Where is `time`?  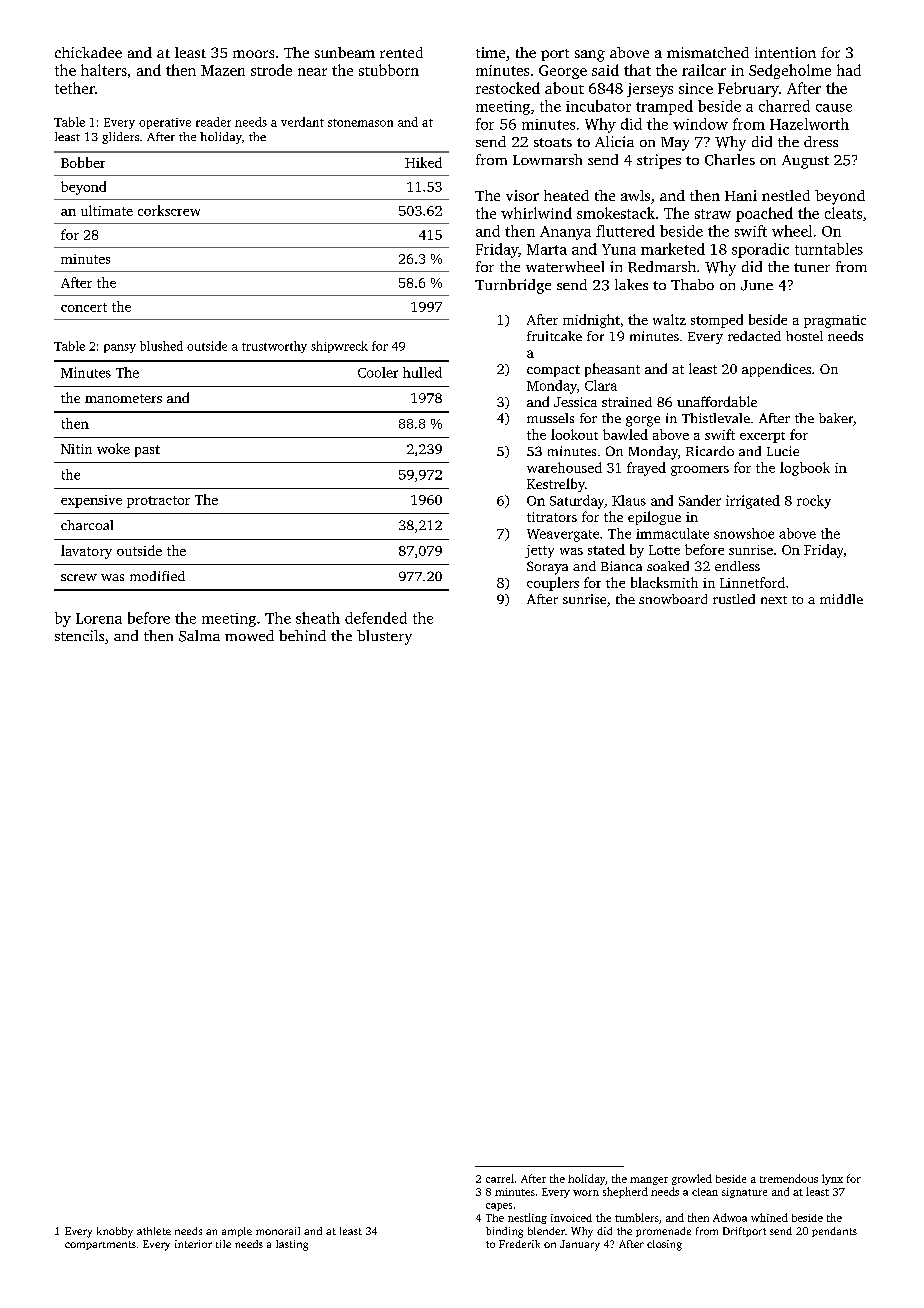 time is located at coordinates (490, 52).
